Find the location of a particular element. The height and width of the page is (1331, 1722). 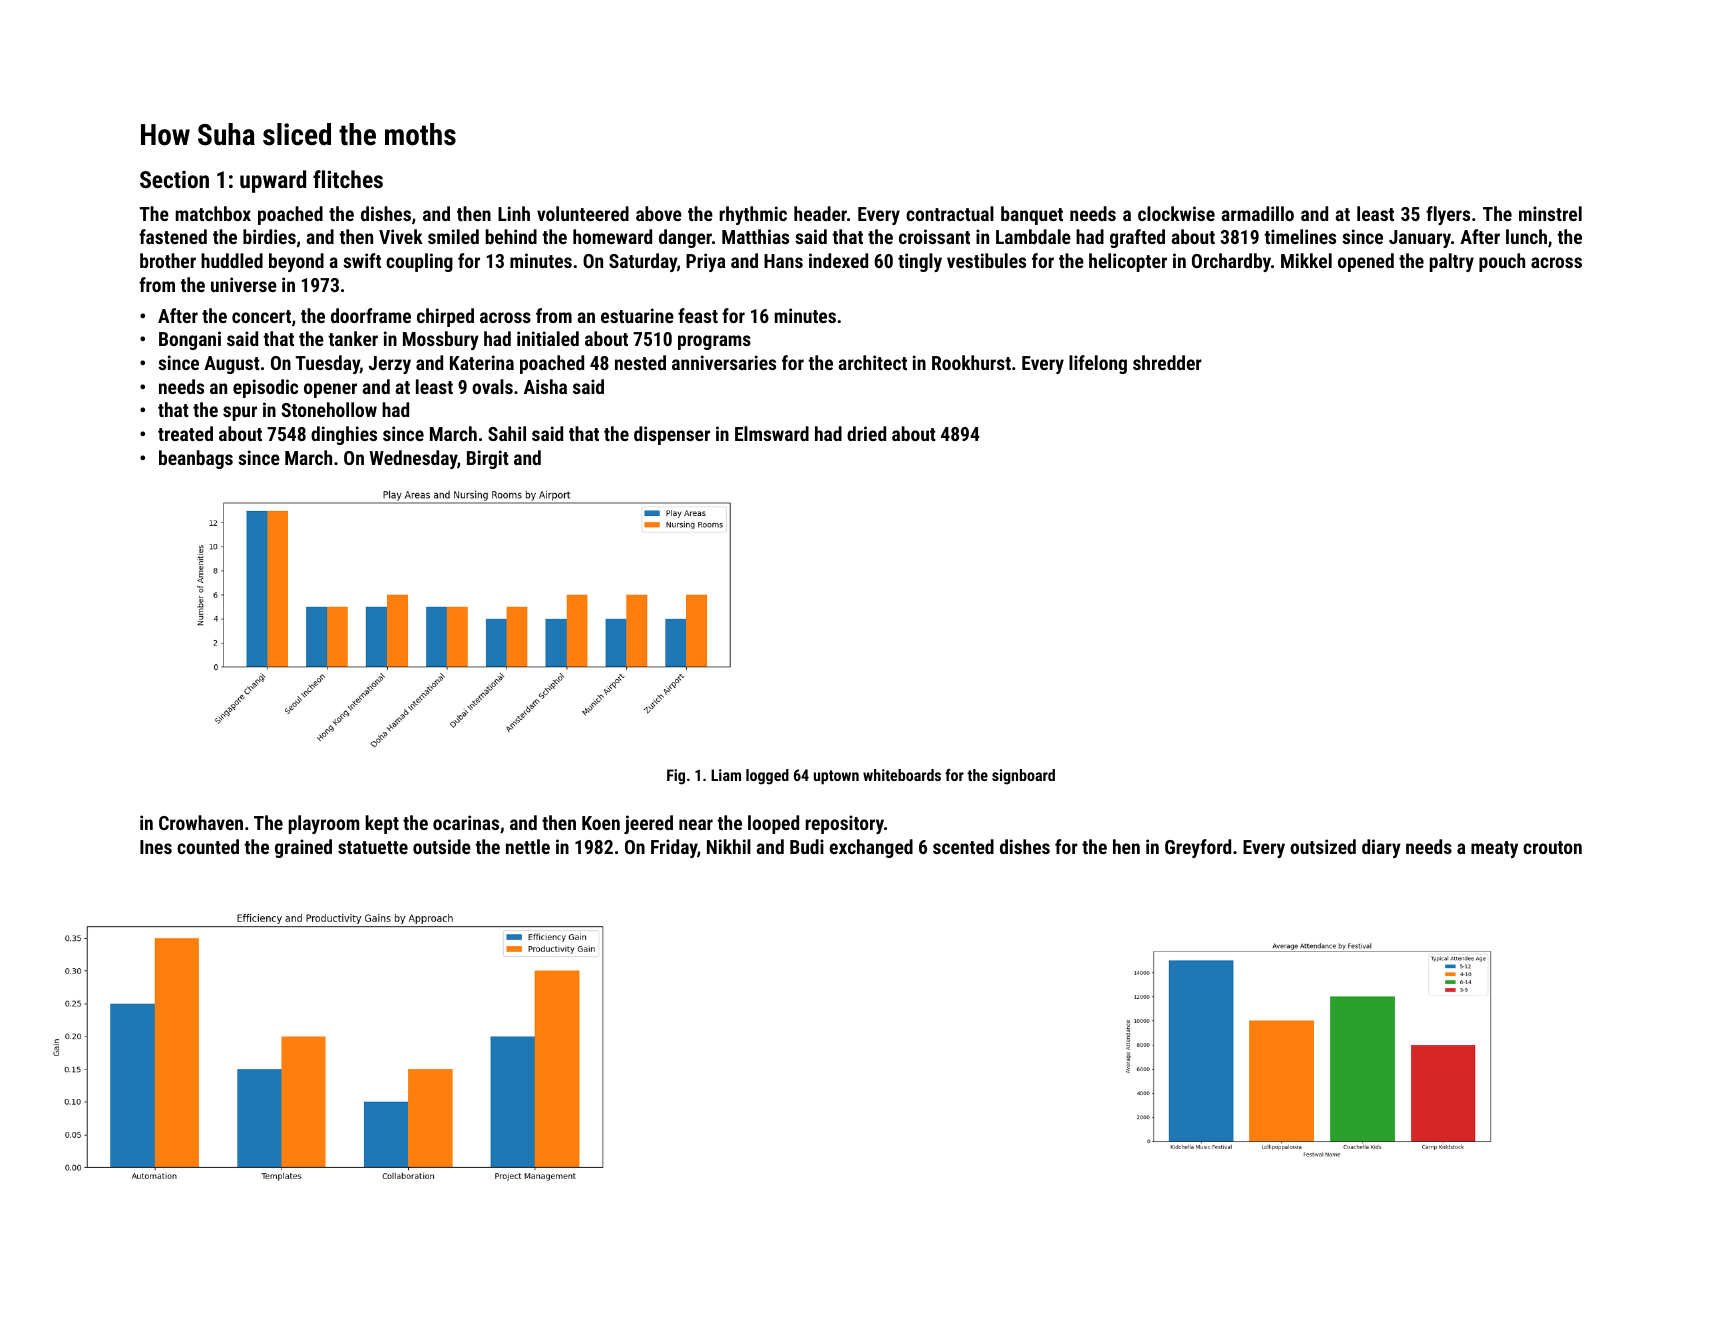

Liam is located at coordinates (726, 775).
